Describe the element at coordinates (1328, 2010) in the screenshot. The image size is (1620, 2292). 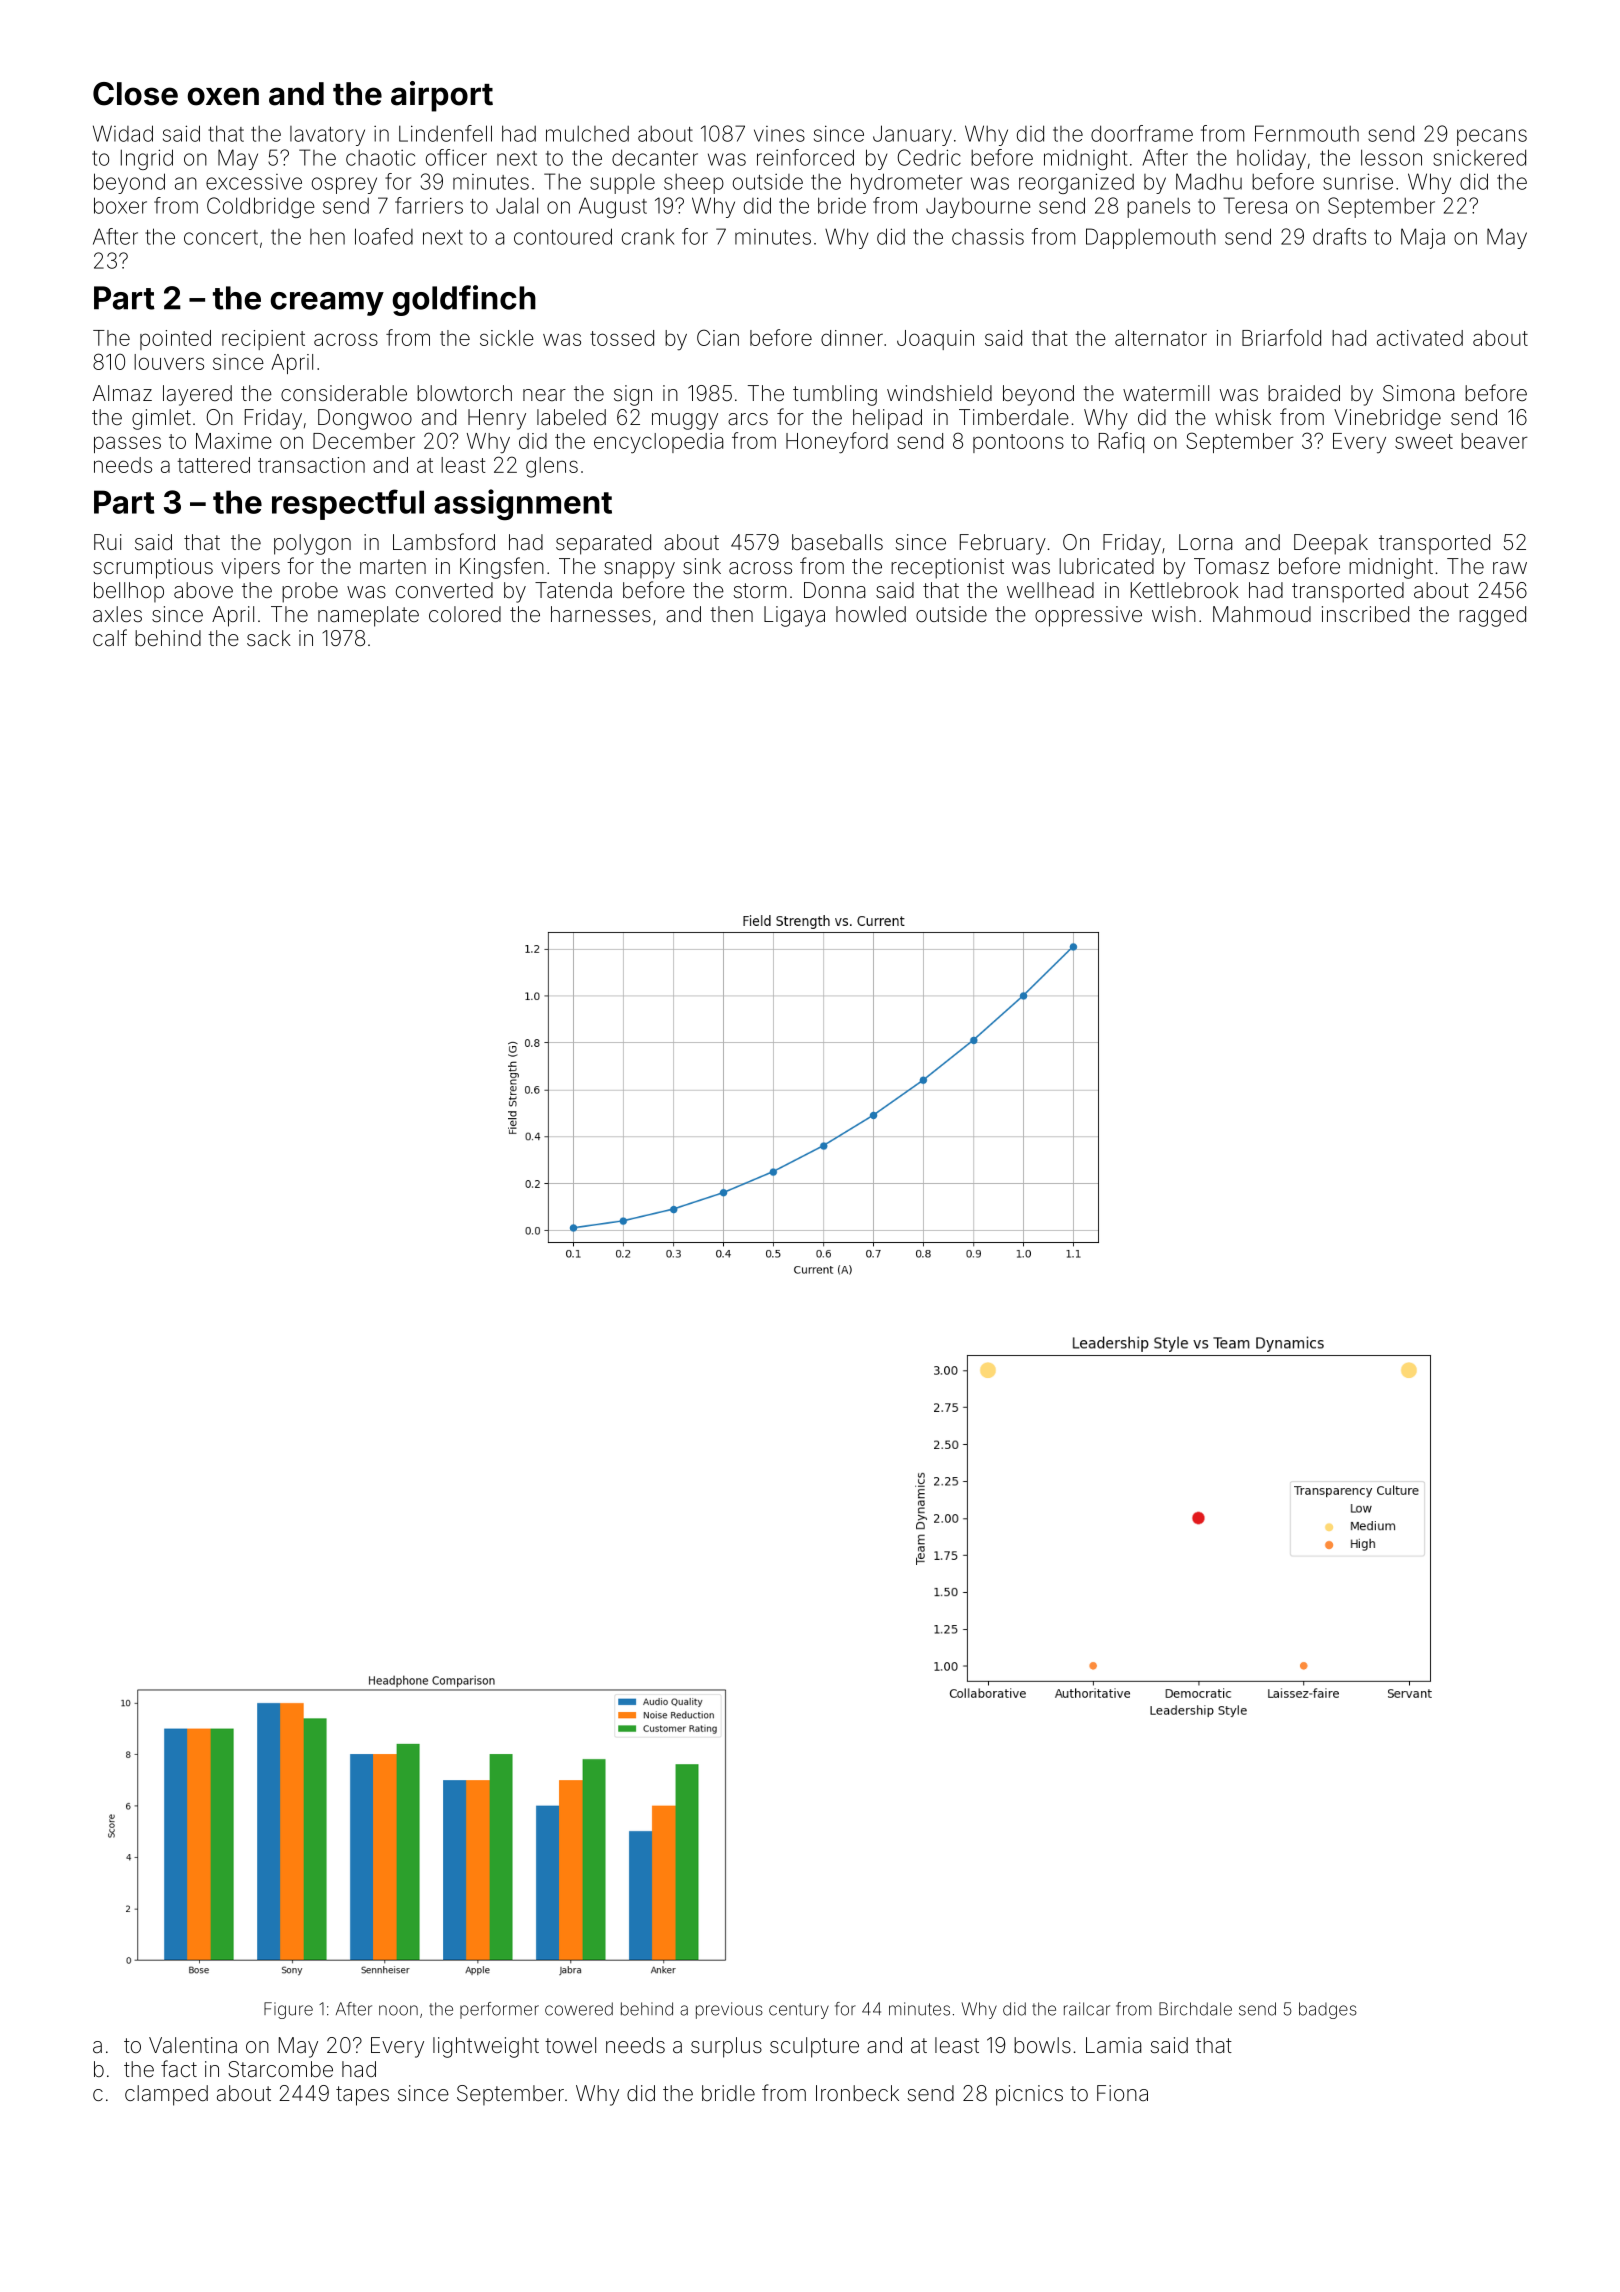
I see `badges` at that location.
